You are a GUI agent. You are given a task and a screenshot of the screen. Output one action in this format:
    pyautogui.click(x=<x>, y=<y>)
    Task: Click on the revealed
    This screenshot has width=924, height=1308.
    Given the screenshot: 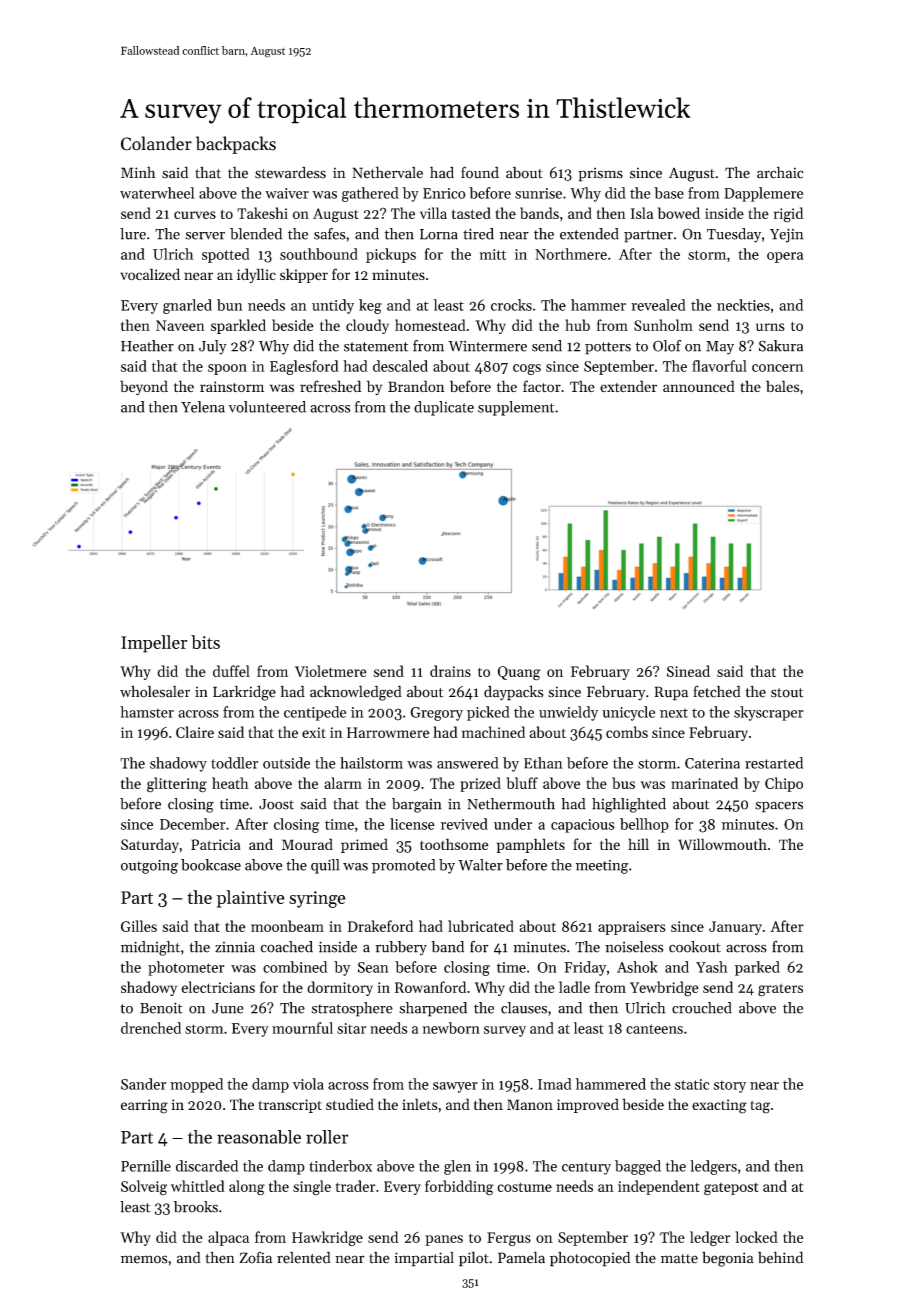 What is the action you would take?
    pyautogui.click(x=658, y=305)
